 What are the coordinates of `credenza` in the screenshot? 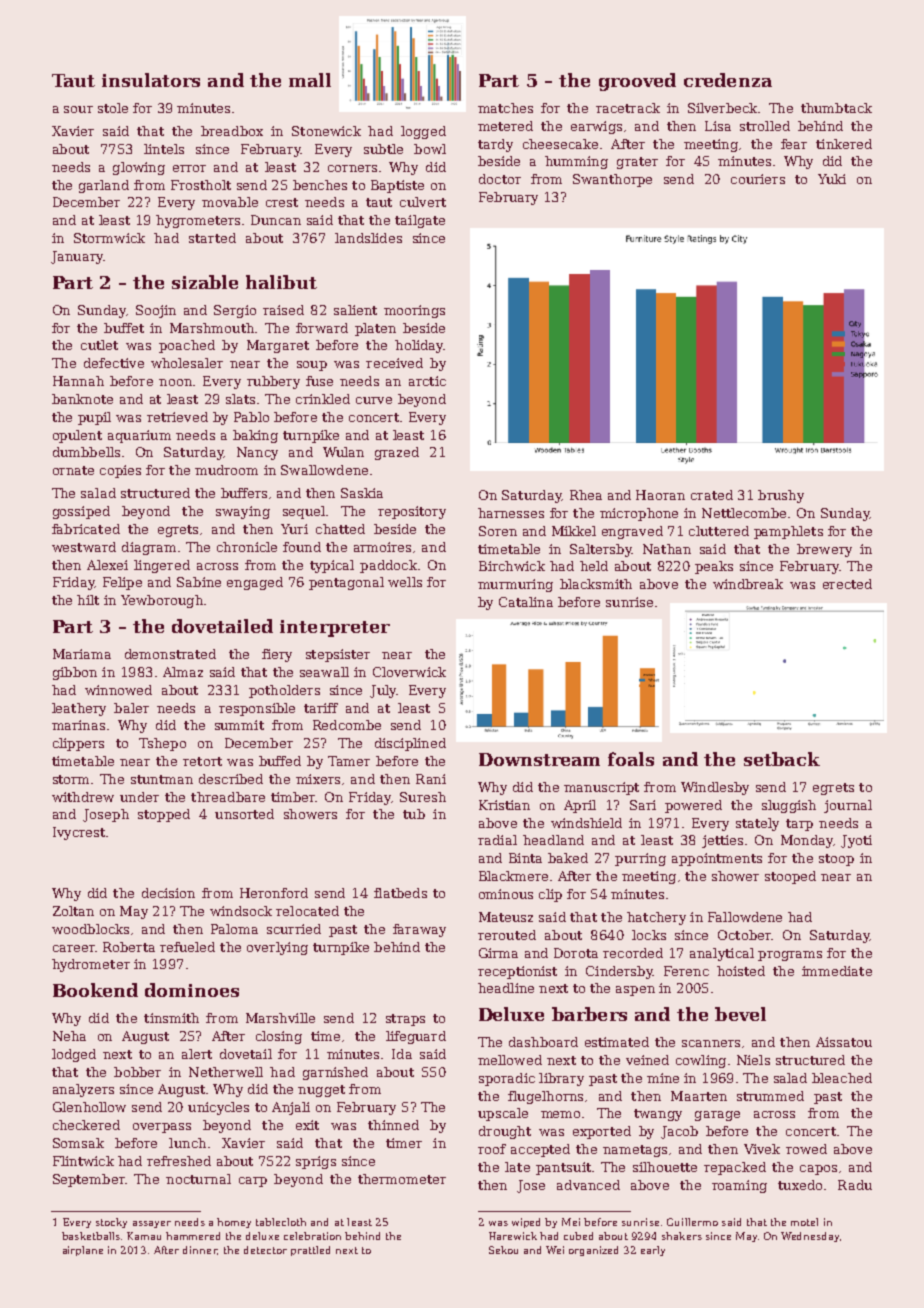 It's located at (728, 80).
